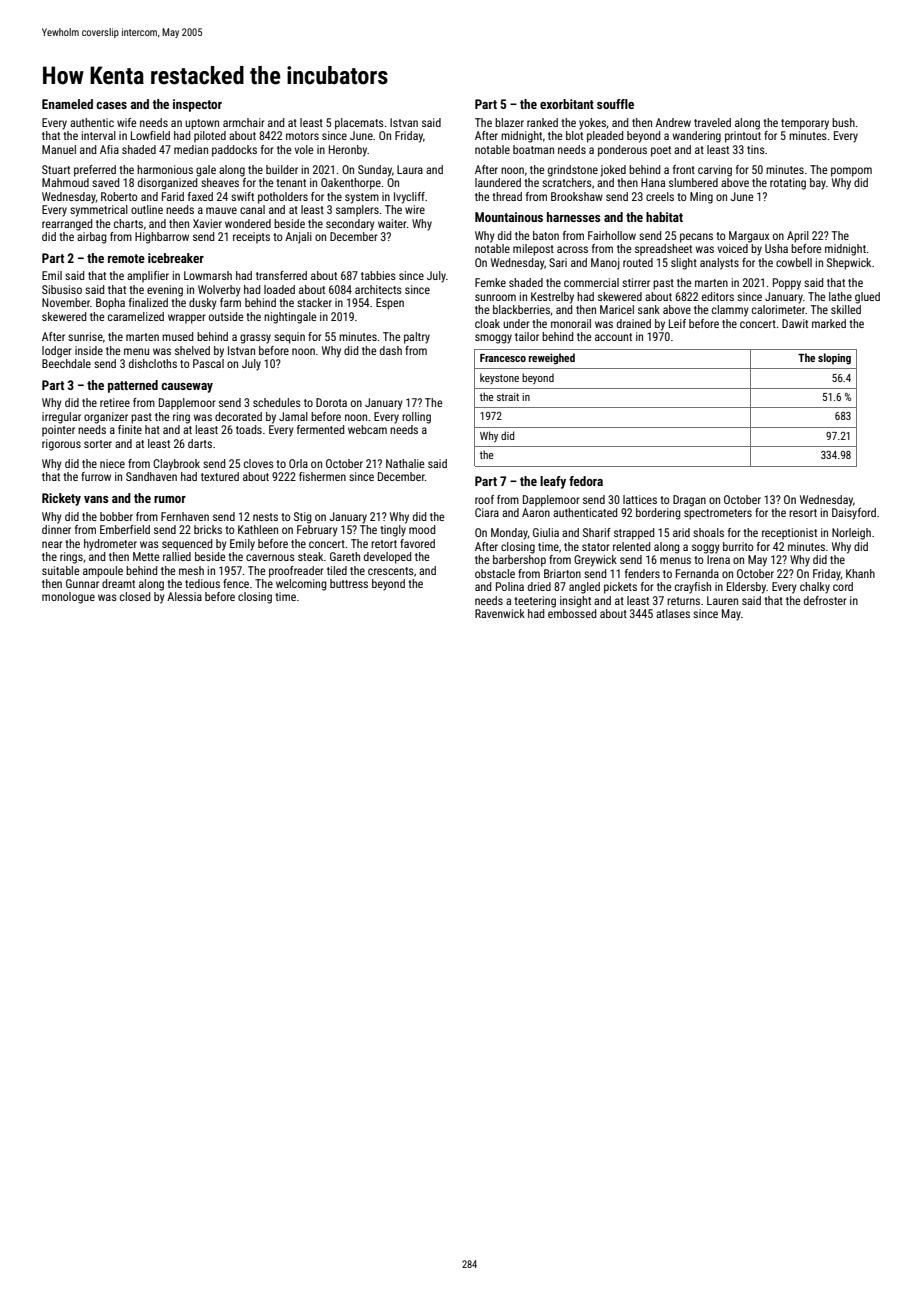  I want to click on bush, so click(843, 122).
